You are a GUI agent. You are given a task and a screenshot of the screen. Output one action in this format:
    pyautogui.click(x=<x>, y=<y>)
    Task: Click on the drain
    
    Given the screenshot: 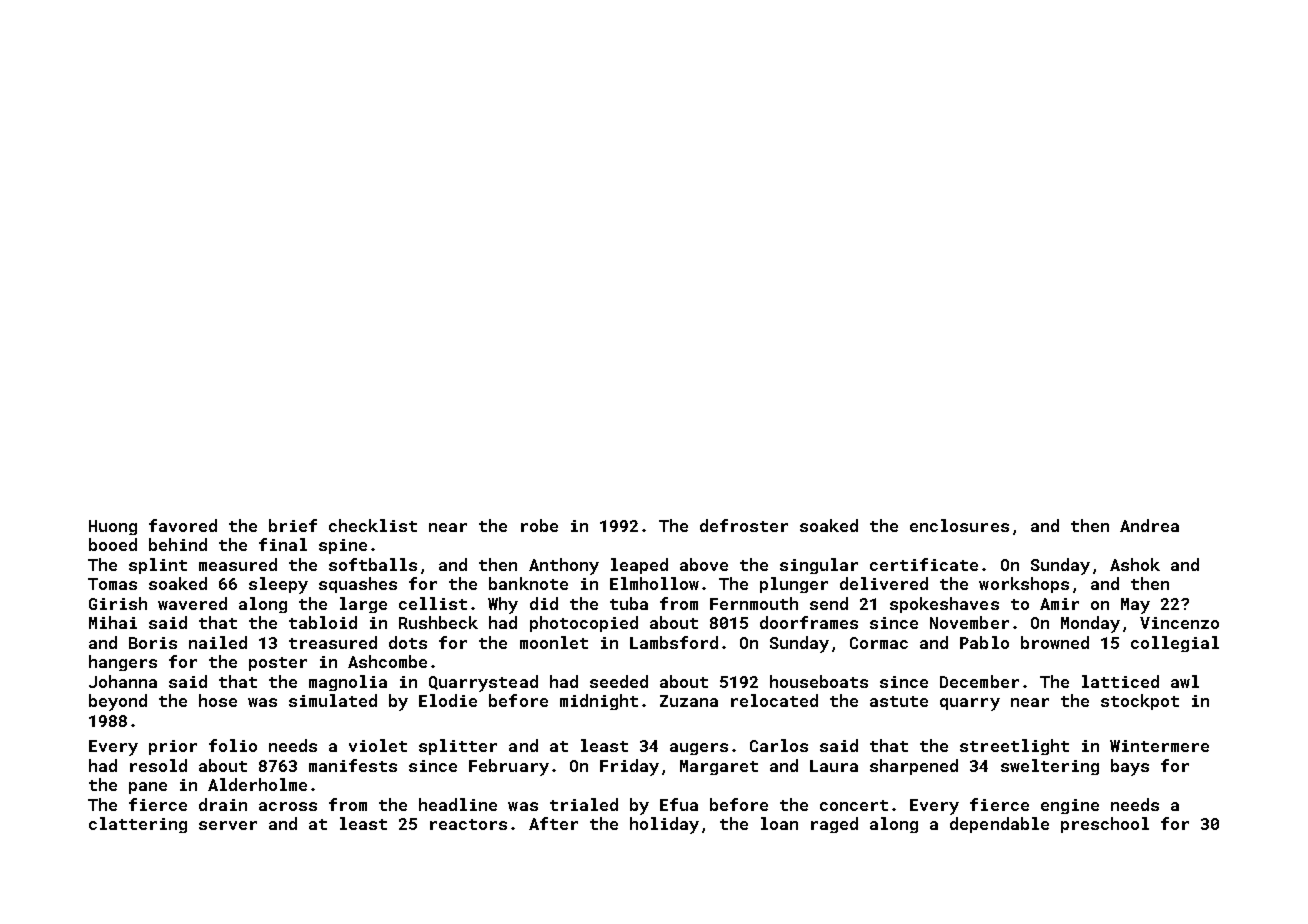 What is the action you would take?
    pyautogui.click(x=223, y=804)
